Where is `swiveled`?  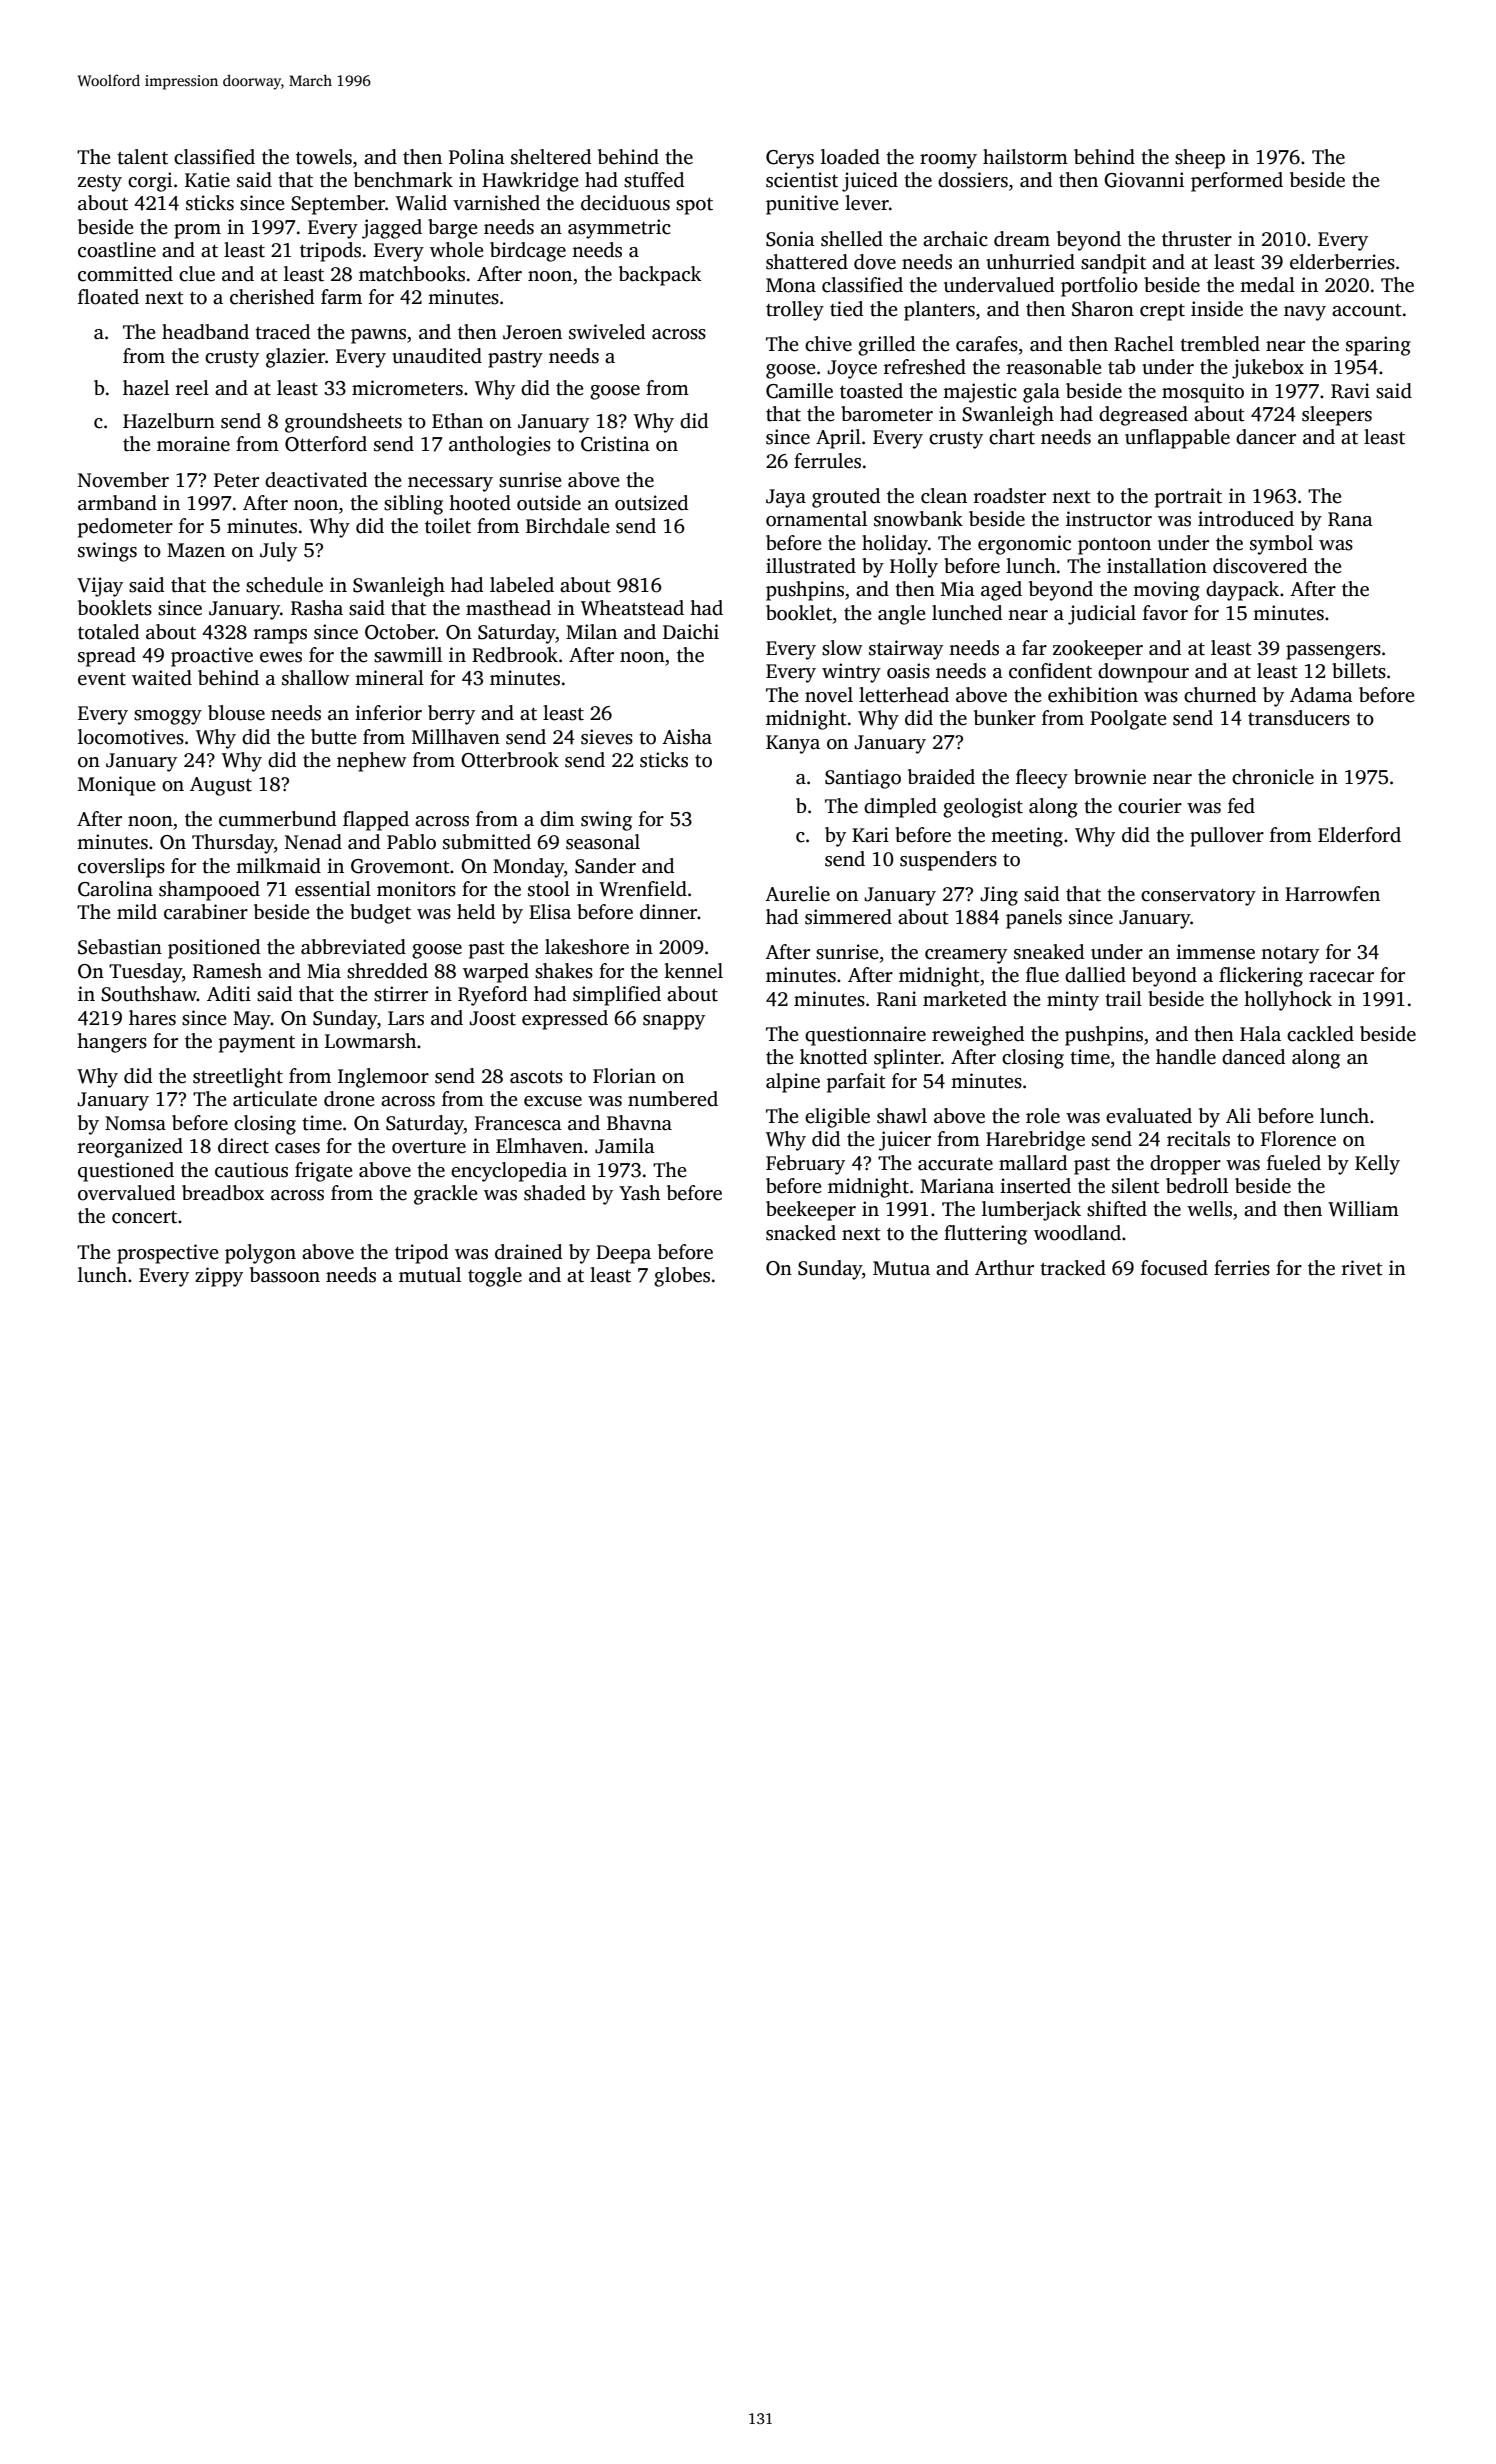
swiveled is located at coordinates (607, 332).
